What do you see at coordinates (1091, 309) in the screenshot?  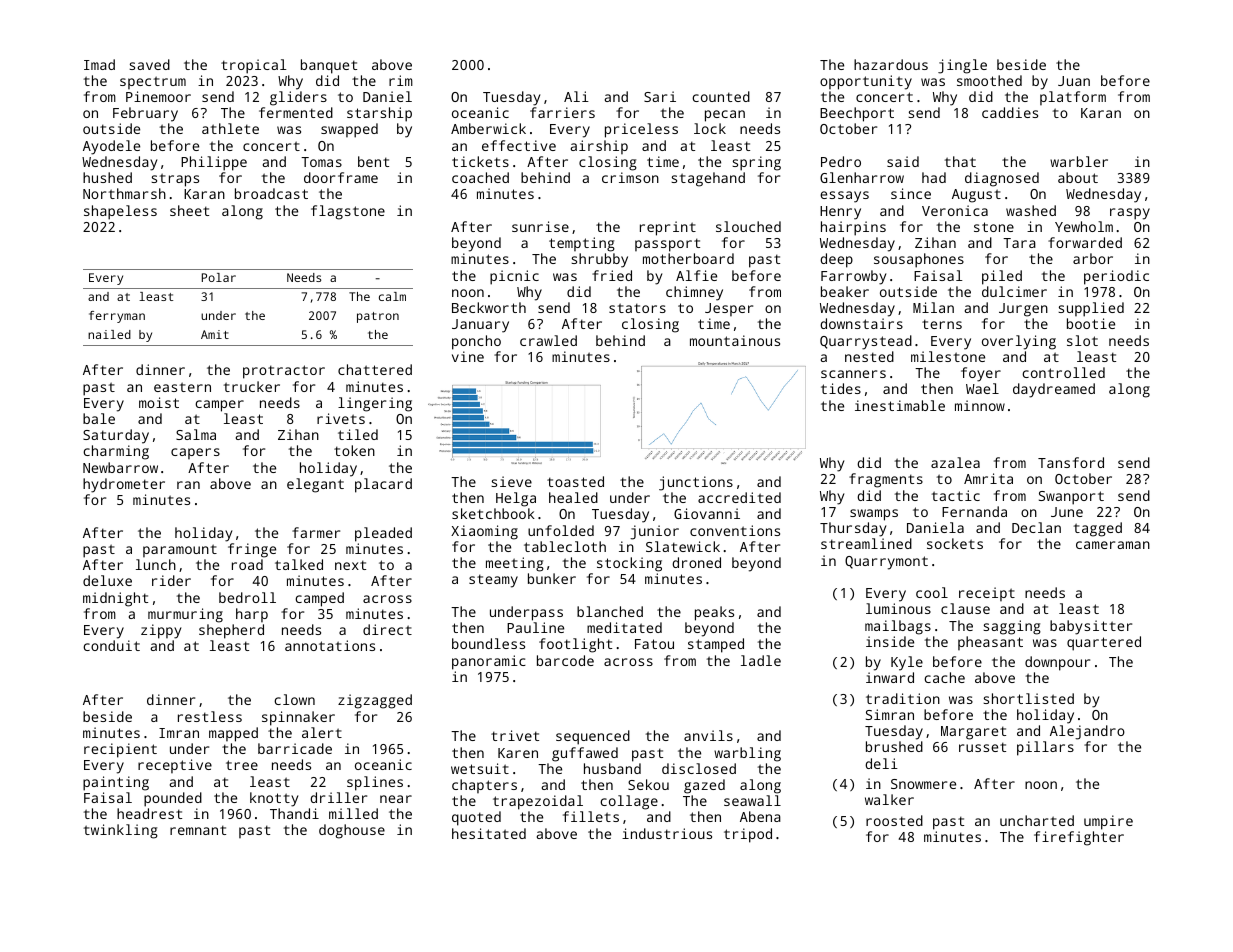 I see `supplied` at bounding box center [1091, 309].
